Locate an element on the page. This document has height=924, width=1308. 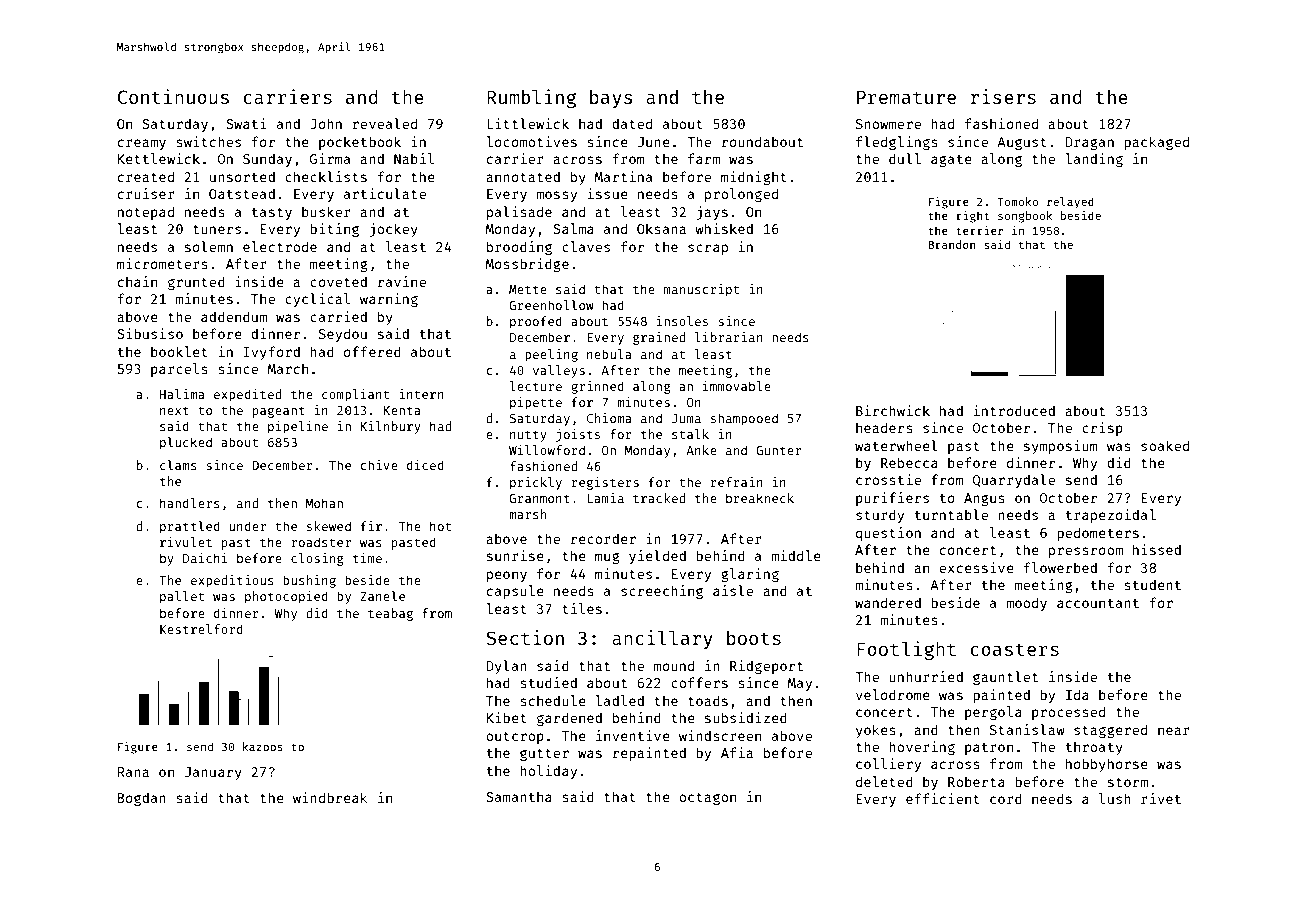
clams is located at coordinates (178, 465).
